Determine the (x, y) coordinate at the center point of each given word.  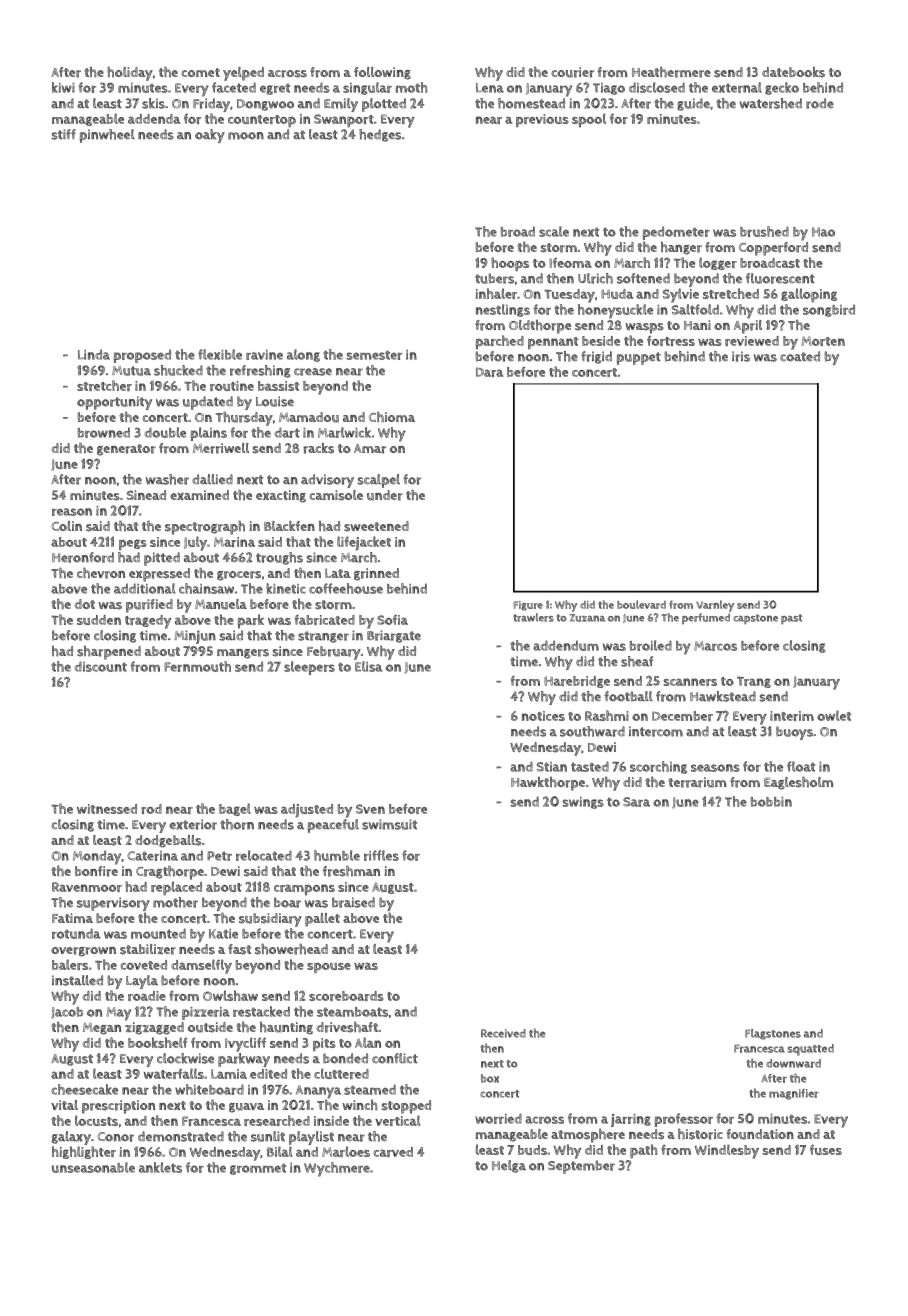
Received (503, 1033)
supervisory (113, 904)
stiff (63, 134)
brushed (764, 231)
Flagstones (773, 1034)
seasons (715, 768)
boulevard (641, 604)
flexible (220, 354)
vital (64, 1105)
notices (543, 716)
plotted (384, 105)
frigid (596, 357)
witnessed (107, 809)
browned (104, 432)
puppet (639, 358)
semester (374, 355)
